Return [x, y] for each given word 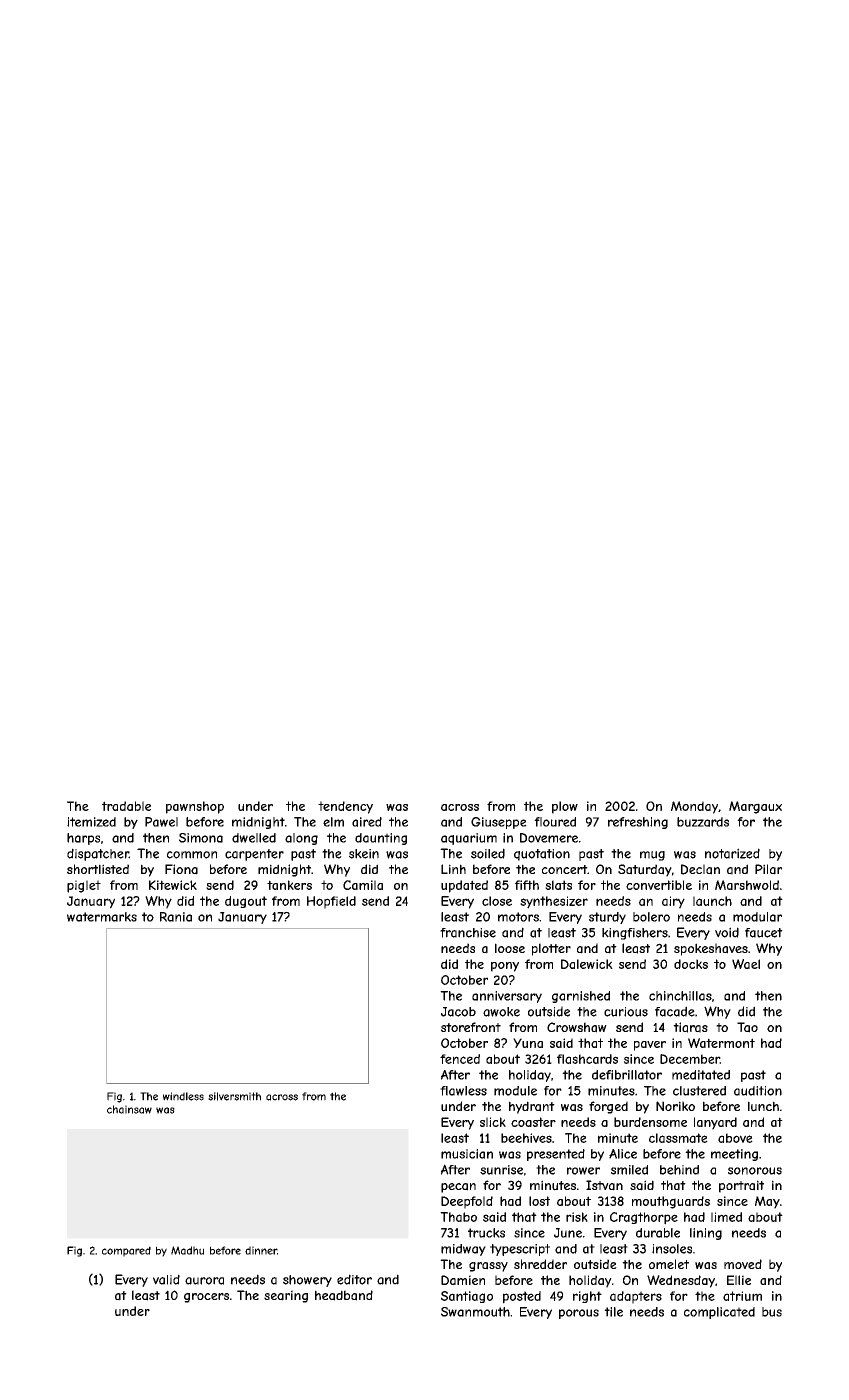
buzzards [703, 822]
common [192, 855]
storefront [471, 1027]
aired [367, 822]
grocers [206, 1298]
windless [183, 1096]
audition [758, 1091]
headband [344, 1295]
